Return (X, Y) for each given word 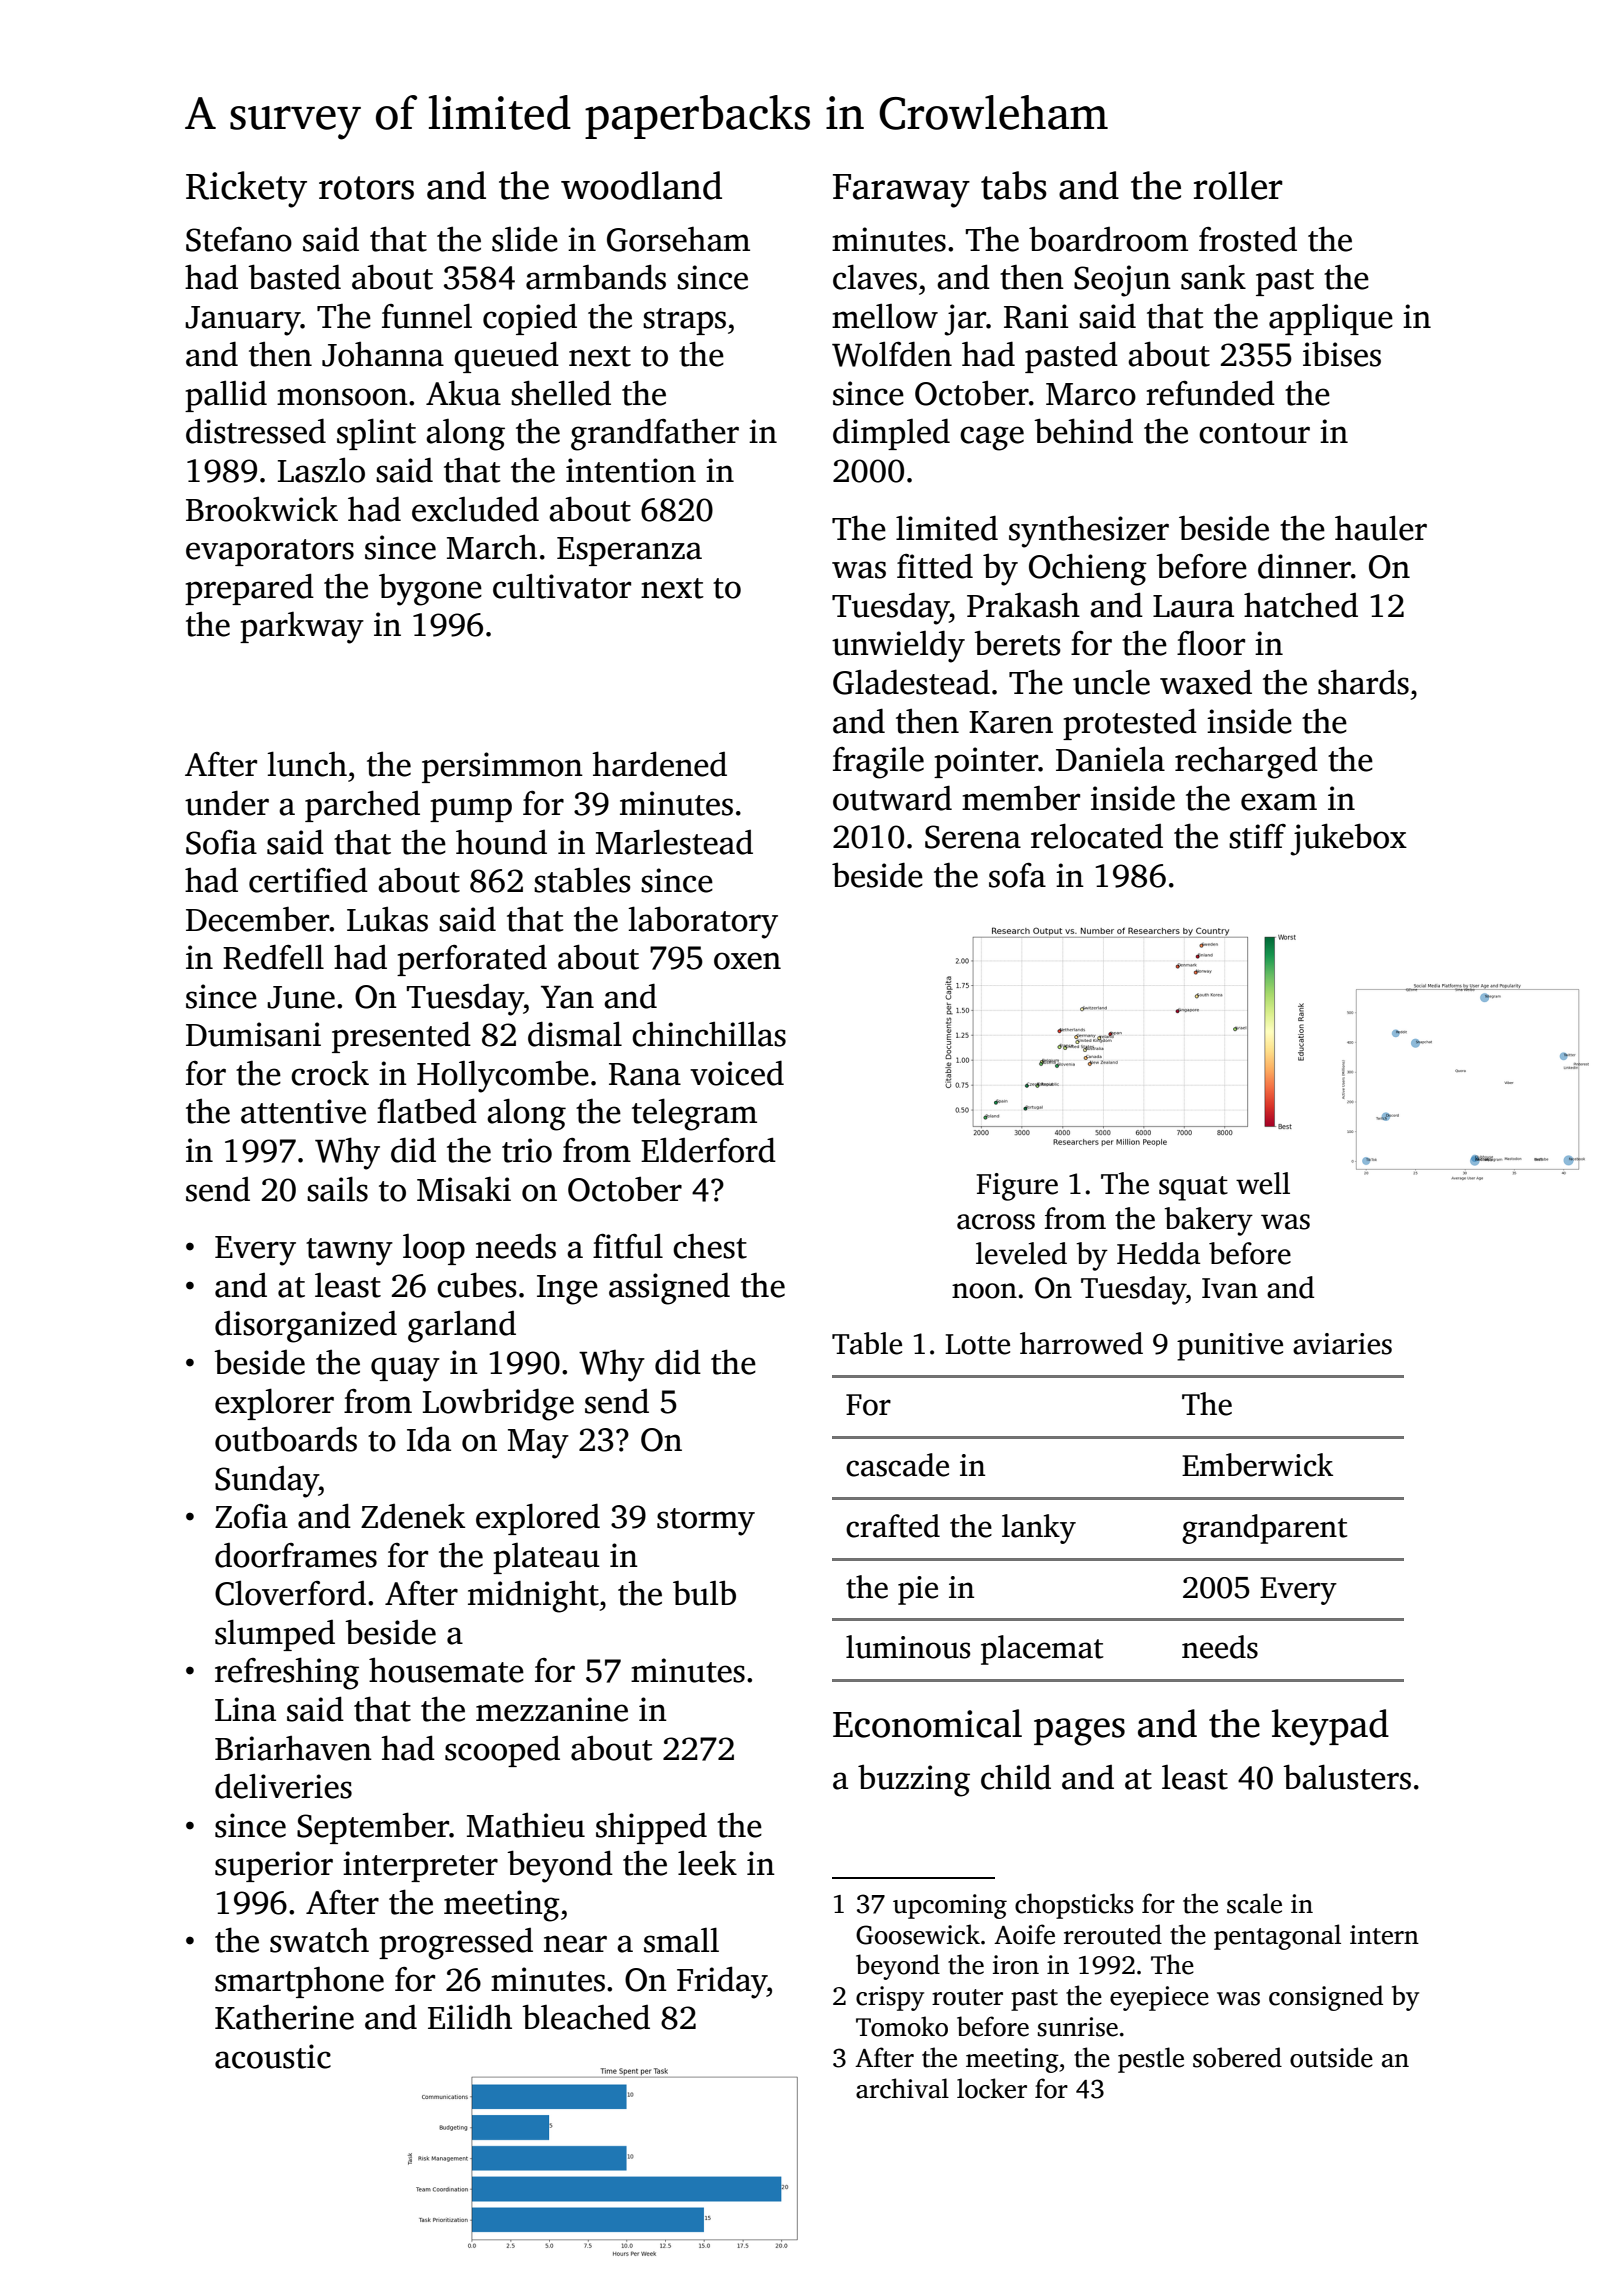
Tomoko (902, 2026)
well (1263, 1183)
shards (1363, 682)
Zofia (251, 1516)
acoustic (273, 2056)
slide (525, 239)
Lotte (977, 1344)
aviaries (1342, 1344)
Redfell (273, 957)
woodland (641, 185)
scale (1254, 1903)
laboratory (703, 922)
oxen (747, 961)
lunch (307, 764)
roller (1238, 185)
